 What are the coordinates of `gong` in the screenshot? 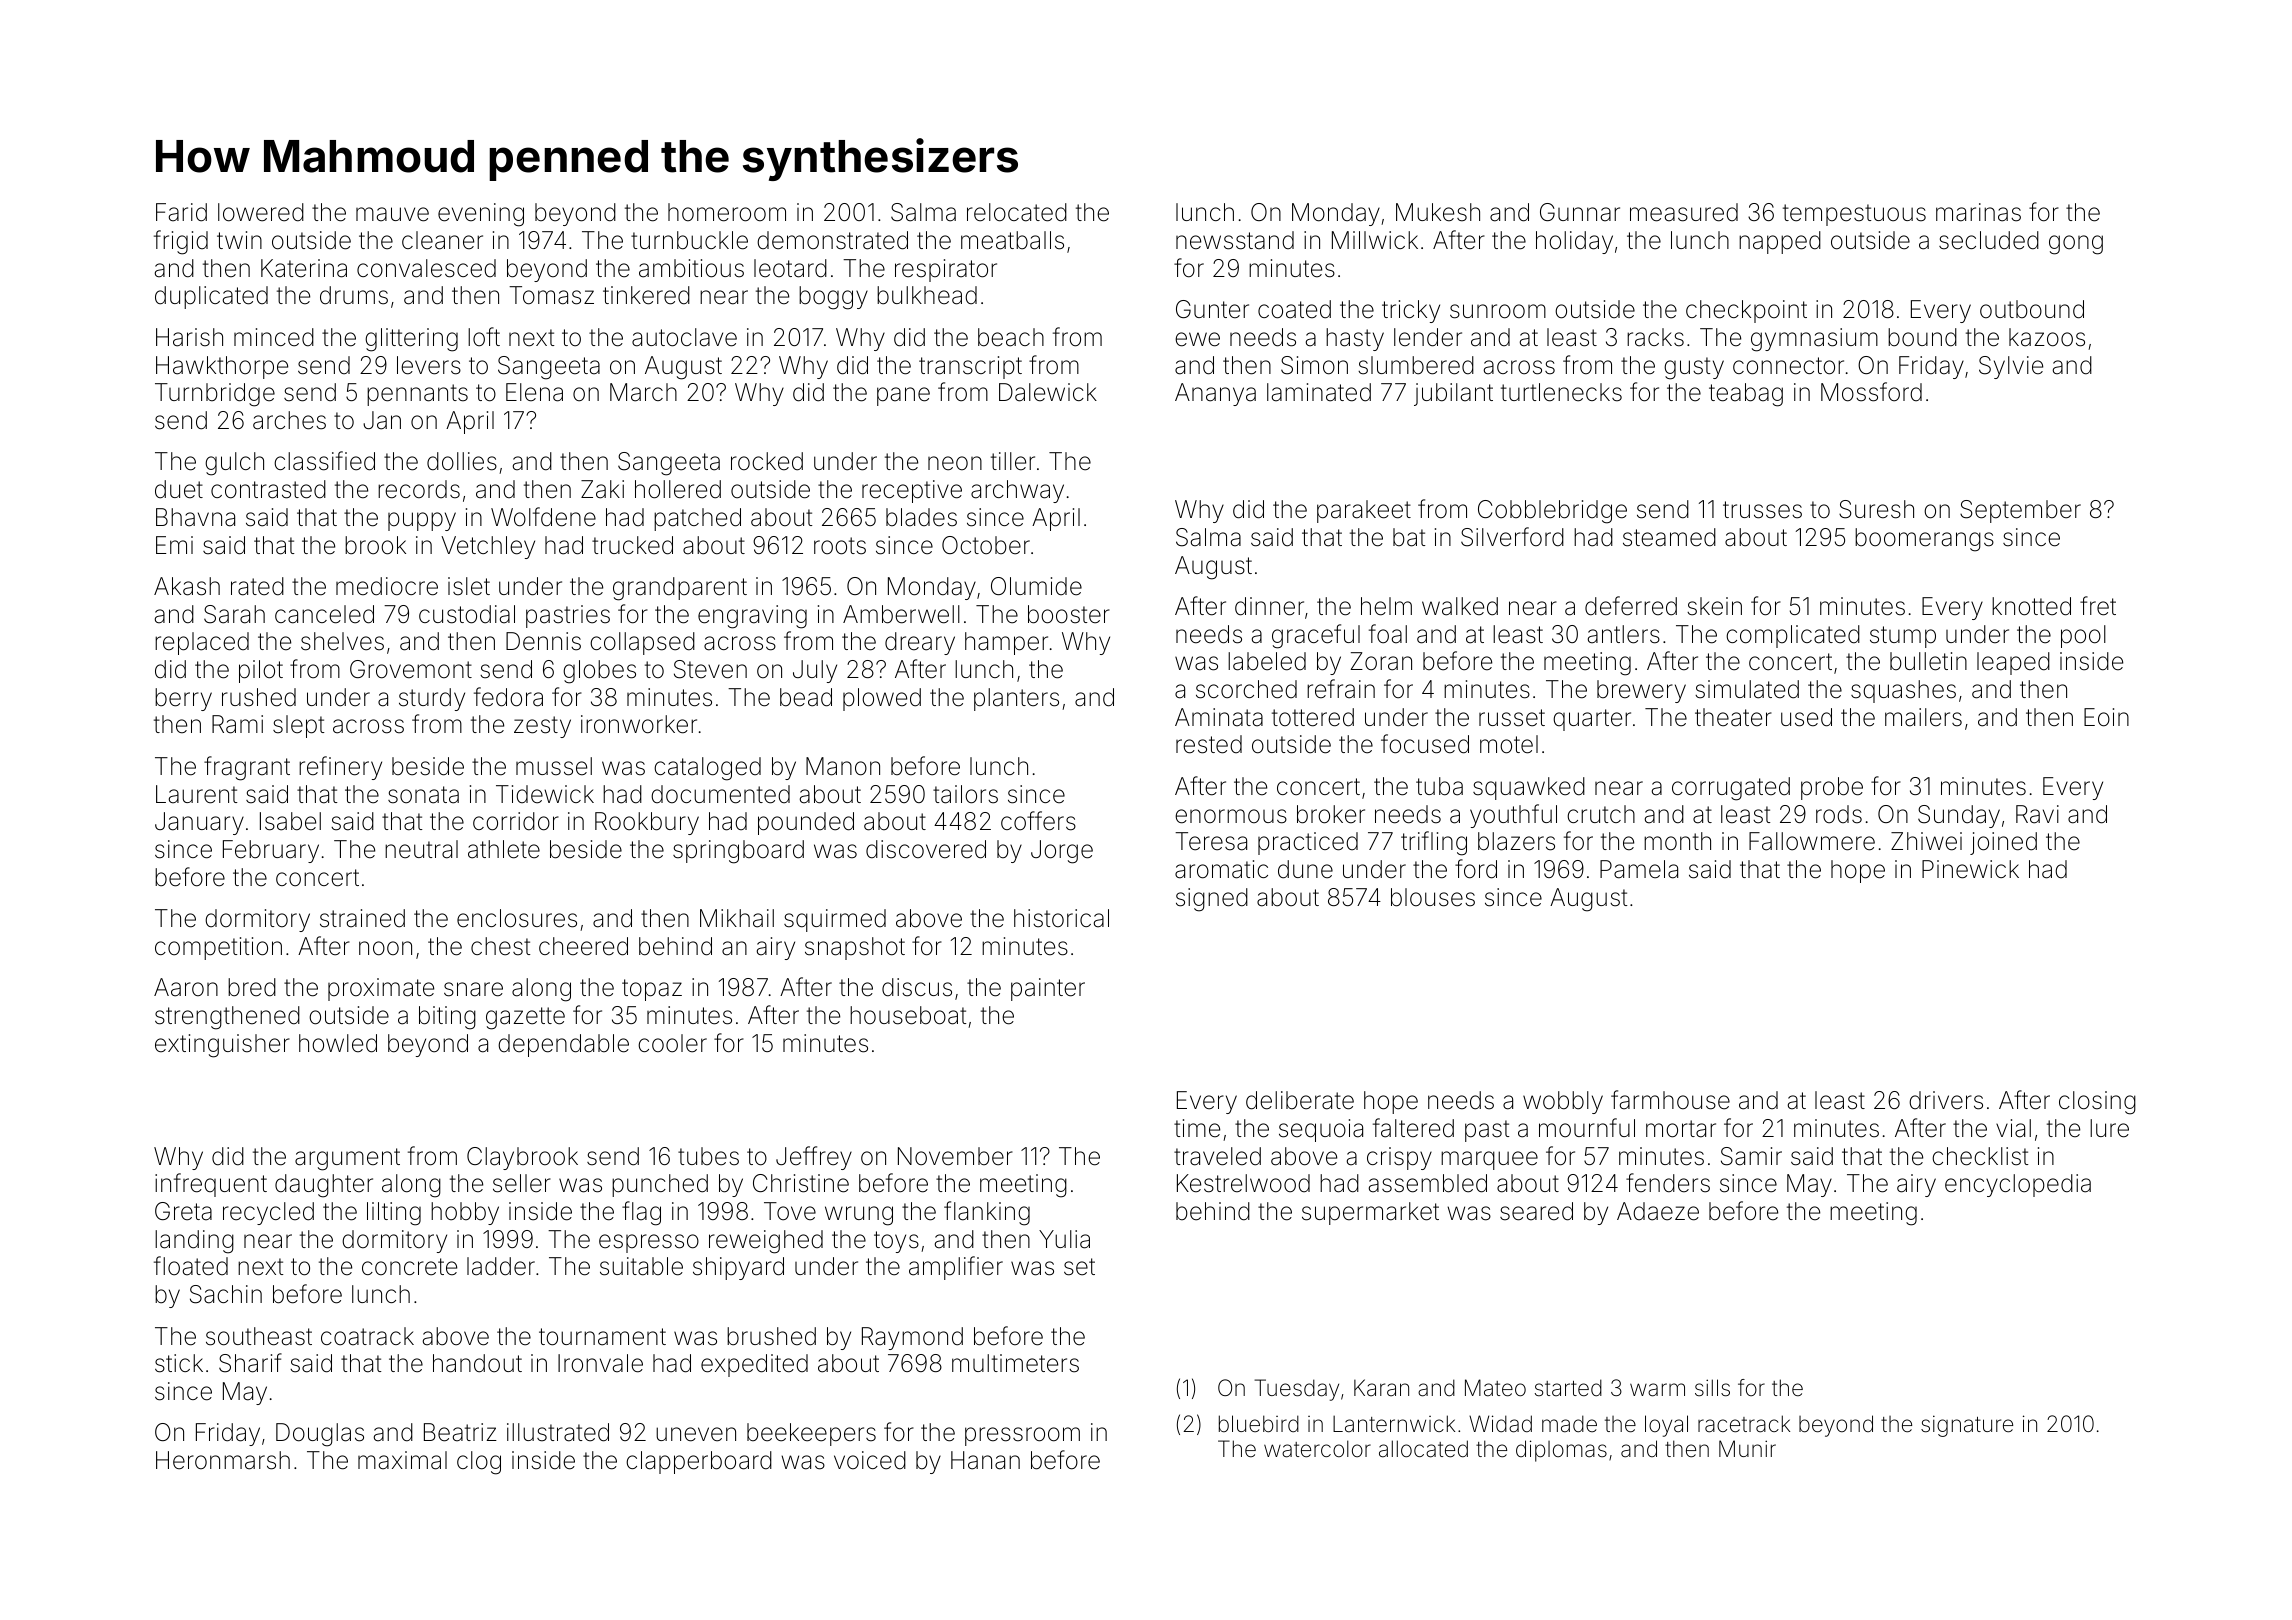 It's located at (2076, 245).
